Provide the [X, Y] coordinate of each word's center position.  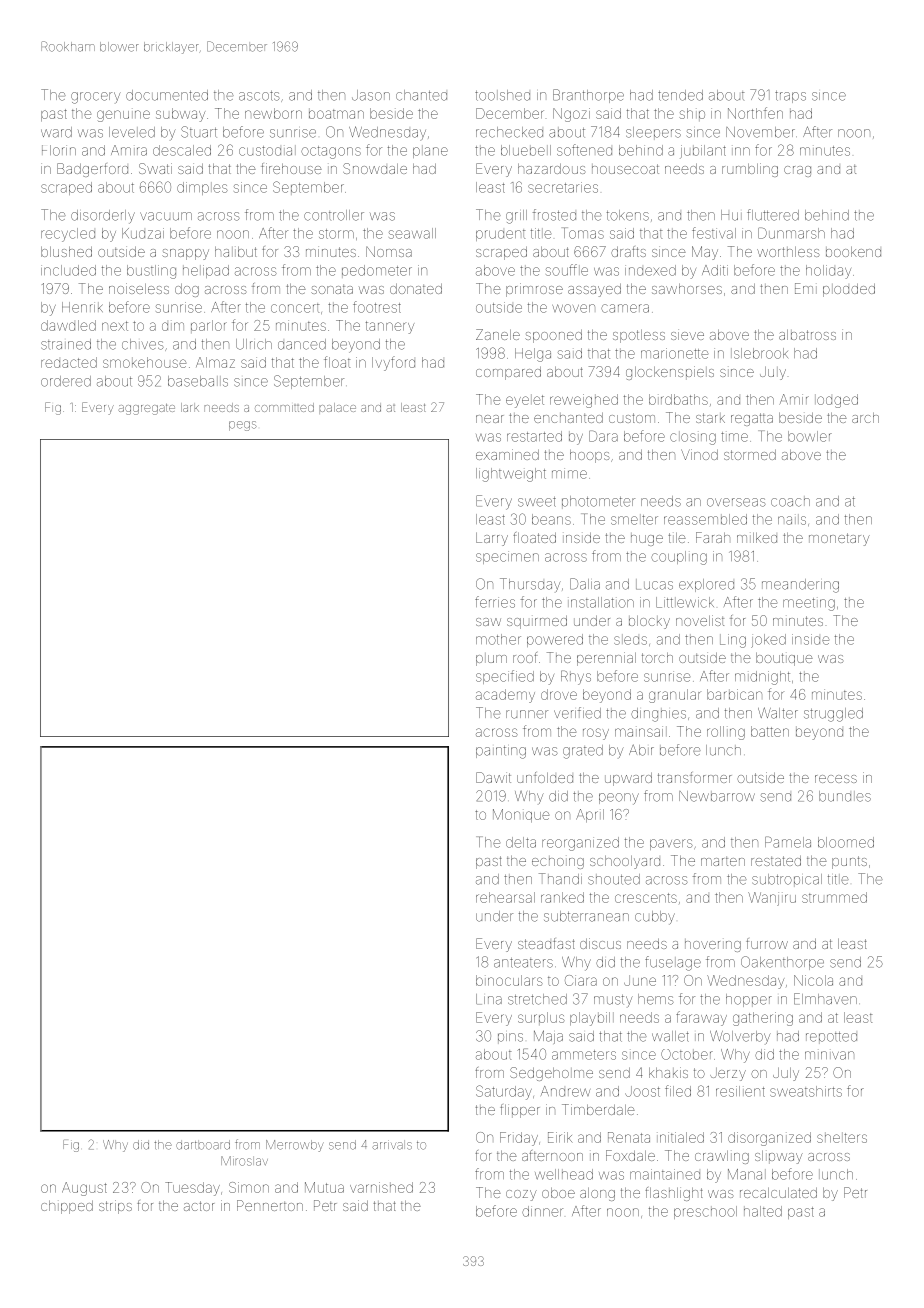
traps [790, 97]
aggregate [147, 409]
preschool [705, 1212]
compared [508, 373]
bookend [853, 252]
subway [180, 115]
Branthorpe [588, 96]
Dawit [493, 777]
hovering [713, 945]
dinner [542, 1211]
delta [521, 842]
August [84, 1189]
